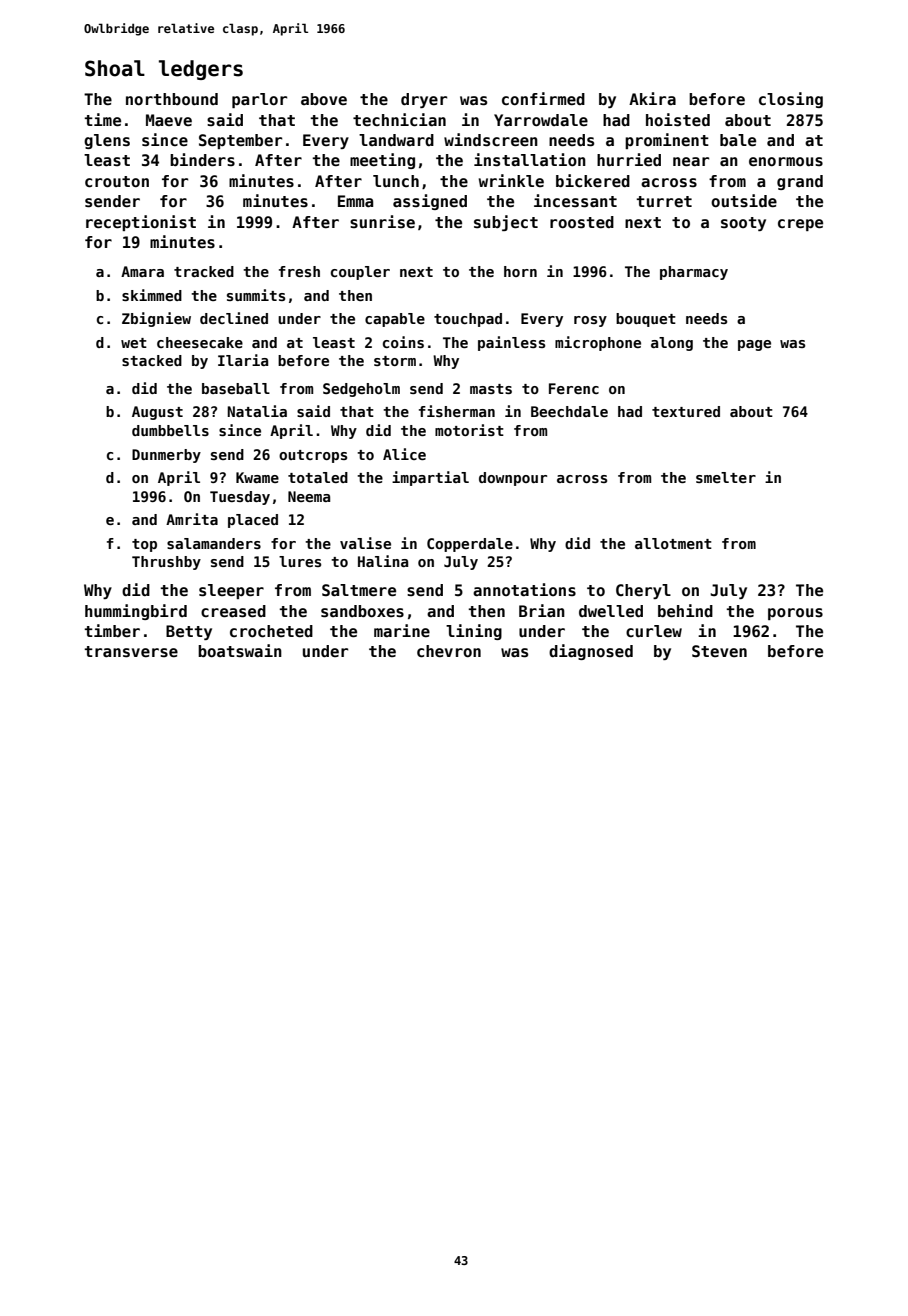  Describe the element at coordinates (791, 100) in the document. I see `closing` at that location.
